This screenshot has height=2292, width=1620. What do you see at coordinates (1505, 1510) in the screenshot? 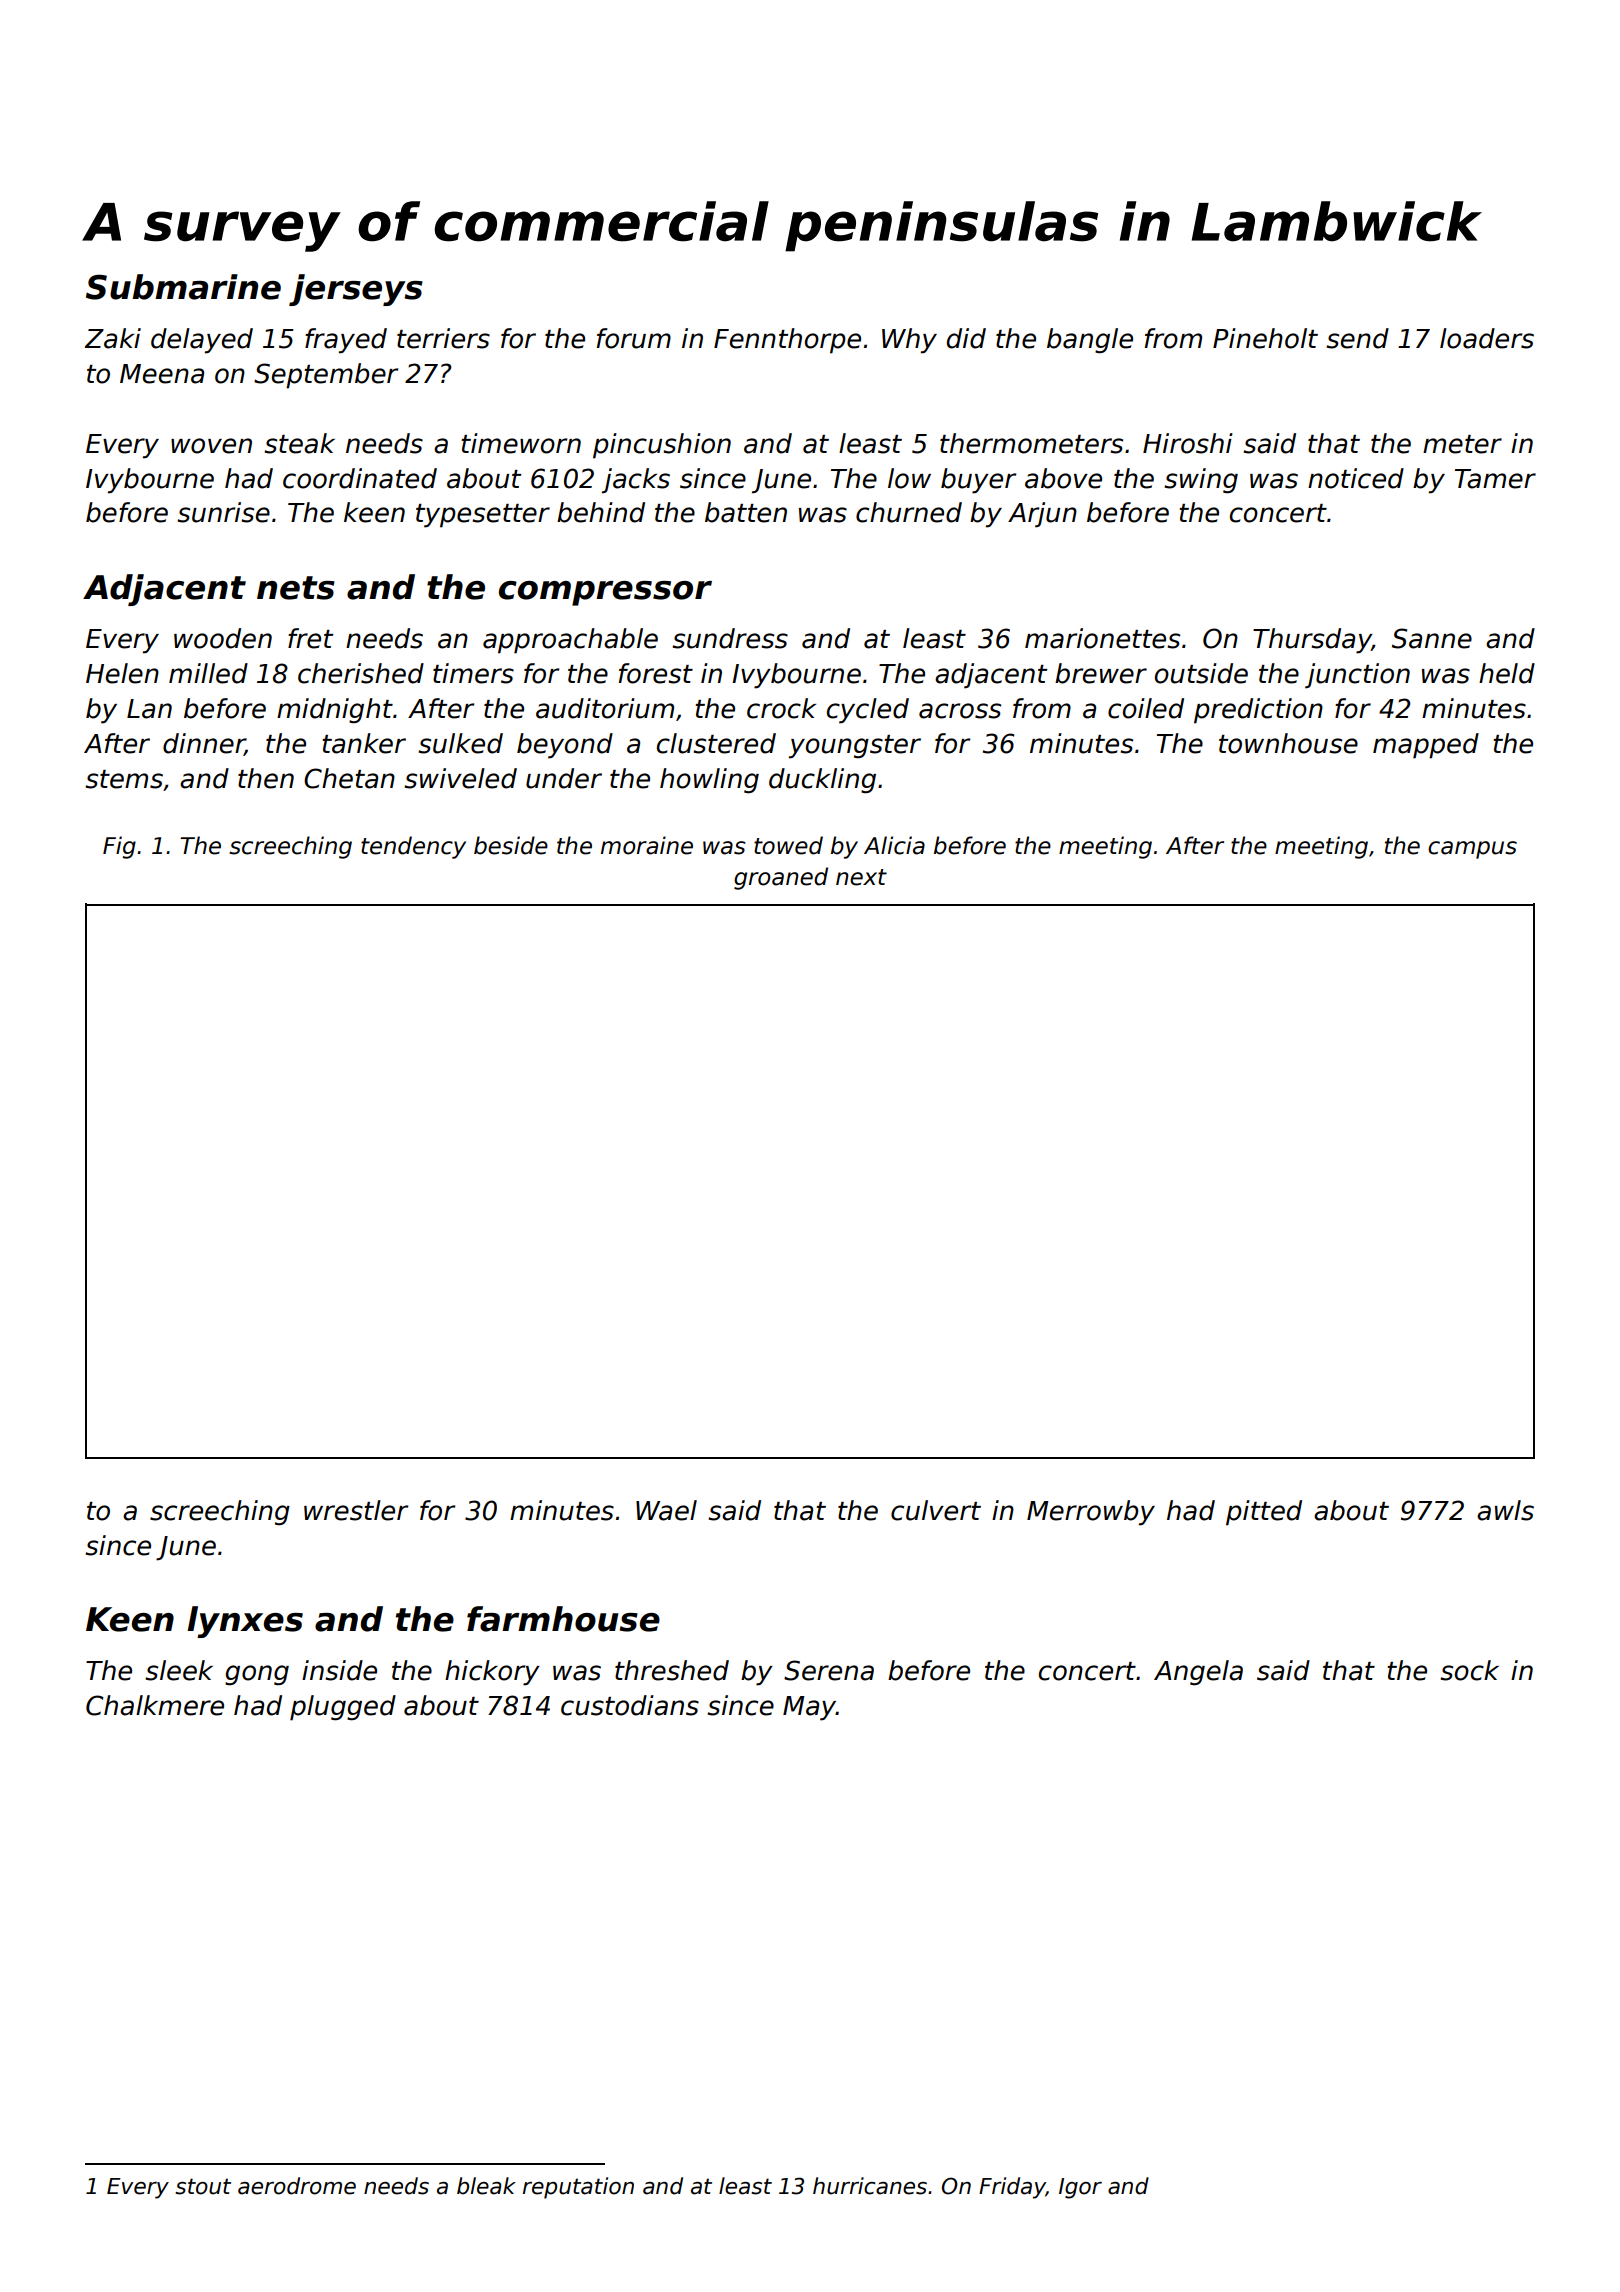
I see `awls` at bounding box center [1505, 1510].
